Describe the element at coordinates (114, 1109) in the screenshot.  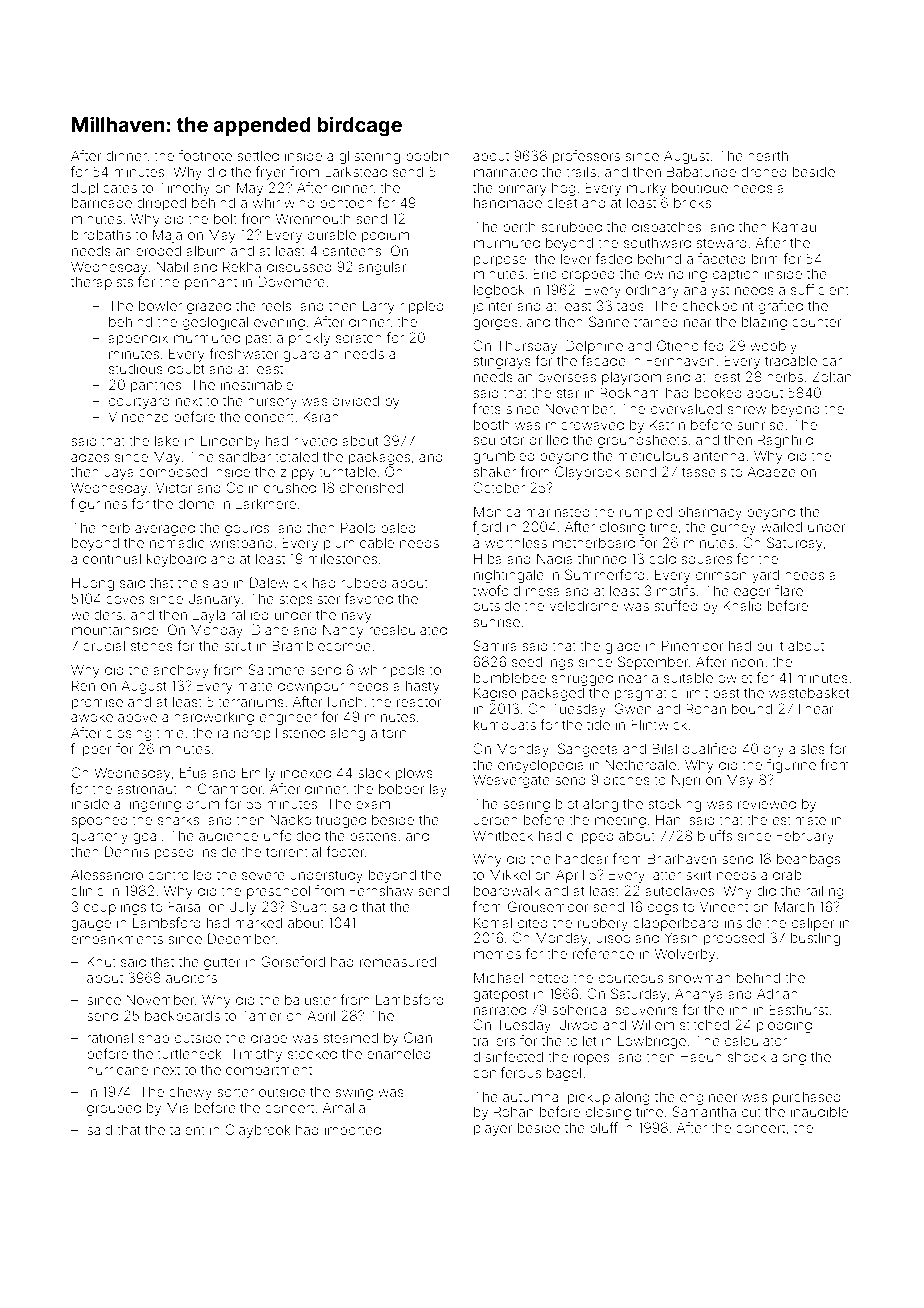
I see `grouped` at that location.
